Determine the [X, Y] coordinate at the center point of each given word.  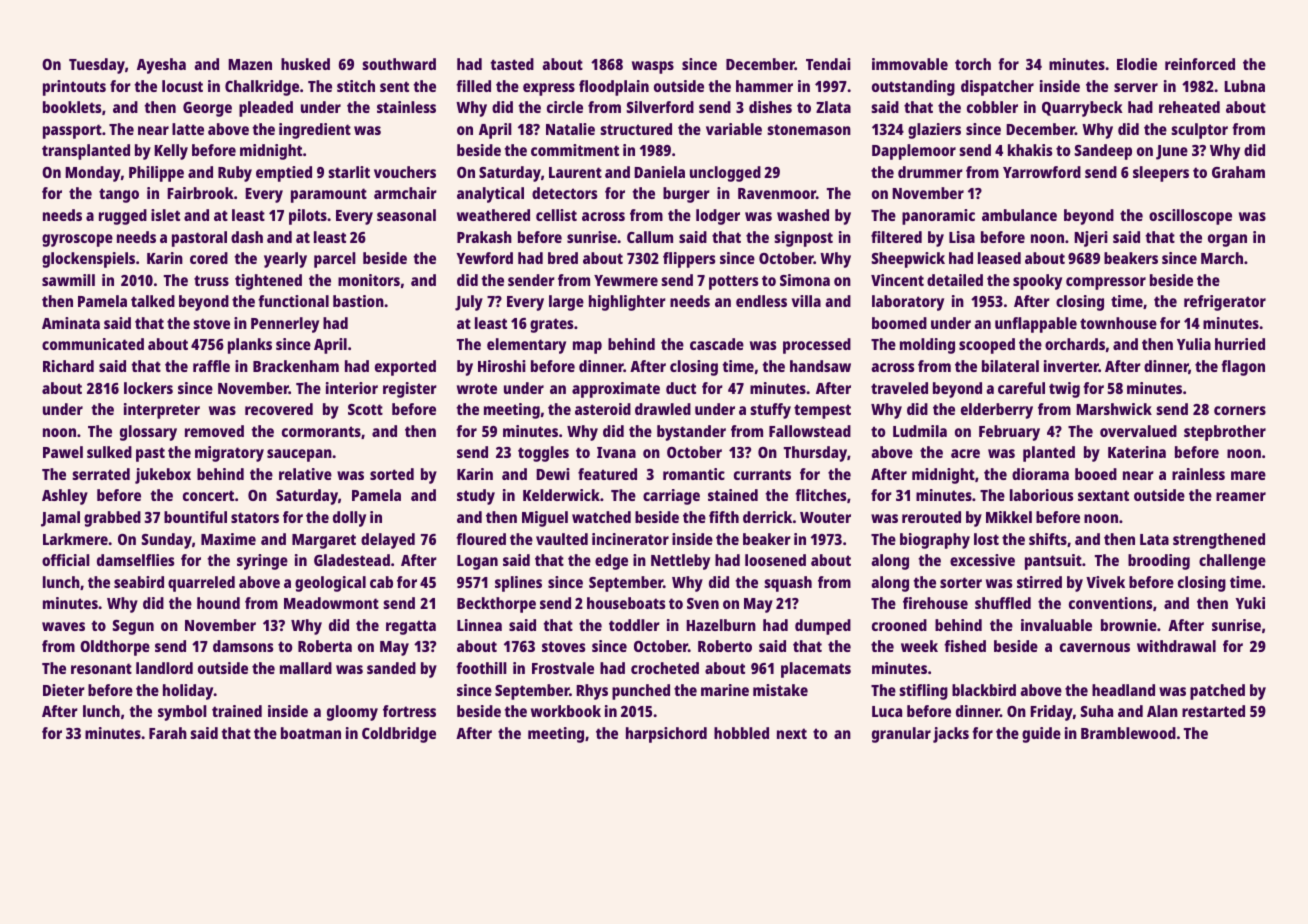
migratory [229, 454]
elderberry [997, 411]
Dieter [64, 690]
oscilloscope [1190, 217]
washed [803, 215]
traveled [899, 388]
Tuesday [97, 66]
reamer [1241, 496]
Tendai [828, 64]
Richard [68, 366]
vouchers [405, 172]
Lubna [1244, 86]
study [476, 497]
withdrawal [1176, 646]
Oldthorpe [115, 648]
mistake [780, 690]
